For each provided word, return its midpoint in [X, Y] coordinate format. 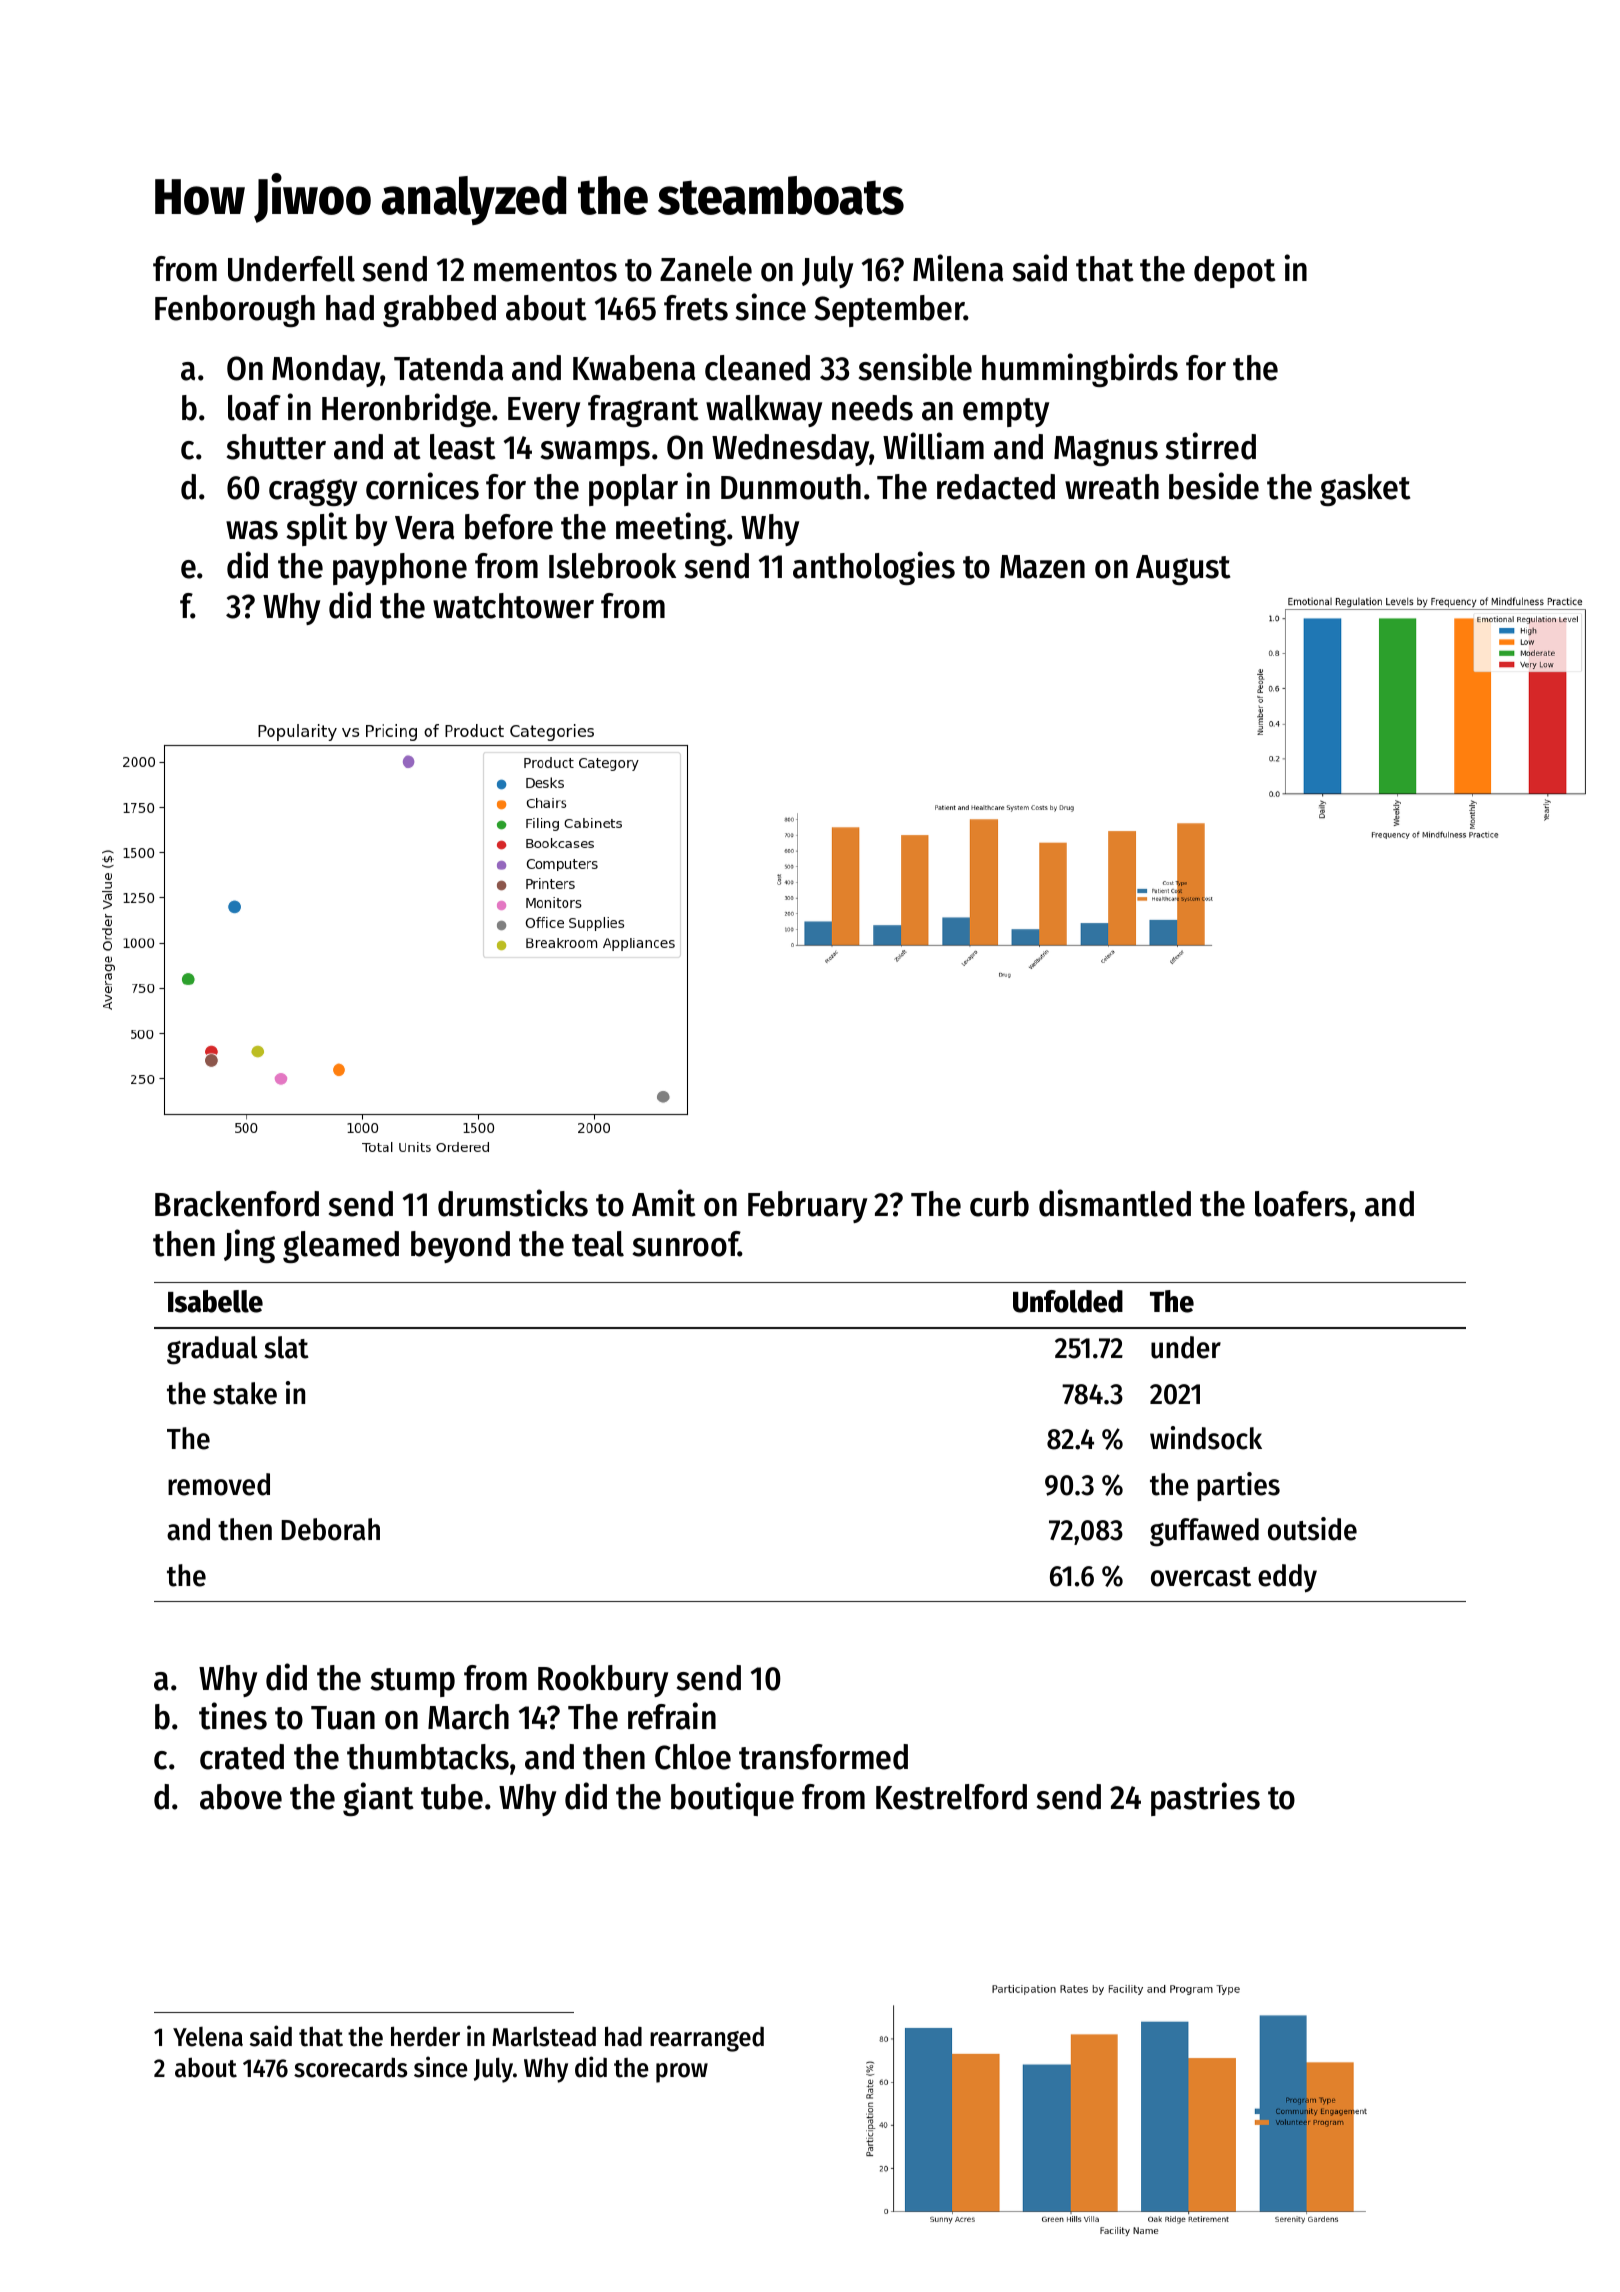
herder [425, 2036]
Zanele [706, 269]
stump [413, 1682]
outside [1312, 1529]
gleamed [341, 1247]
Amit [663, 1203]
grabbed [439, 311]
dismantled [1115, 1203]
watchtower [513, 606]
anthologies [874, 568]
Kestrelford [951, 1797]
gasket [1365, 490]
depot [1234, 272]
